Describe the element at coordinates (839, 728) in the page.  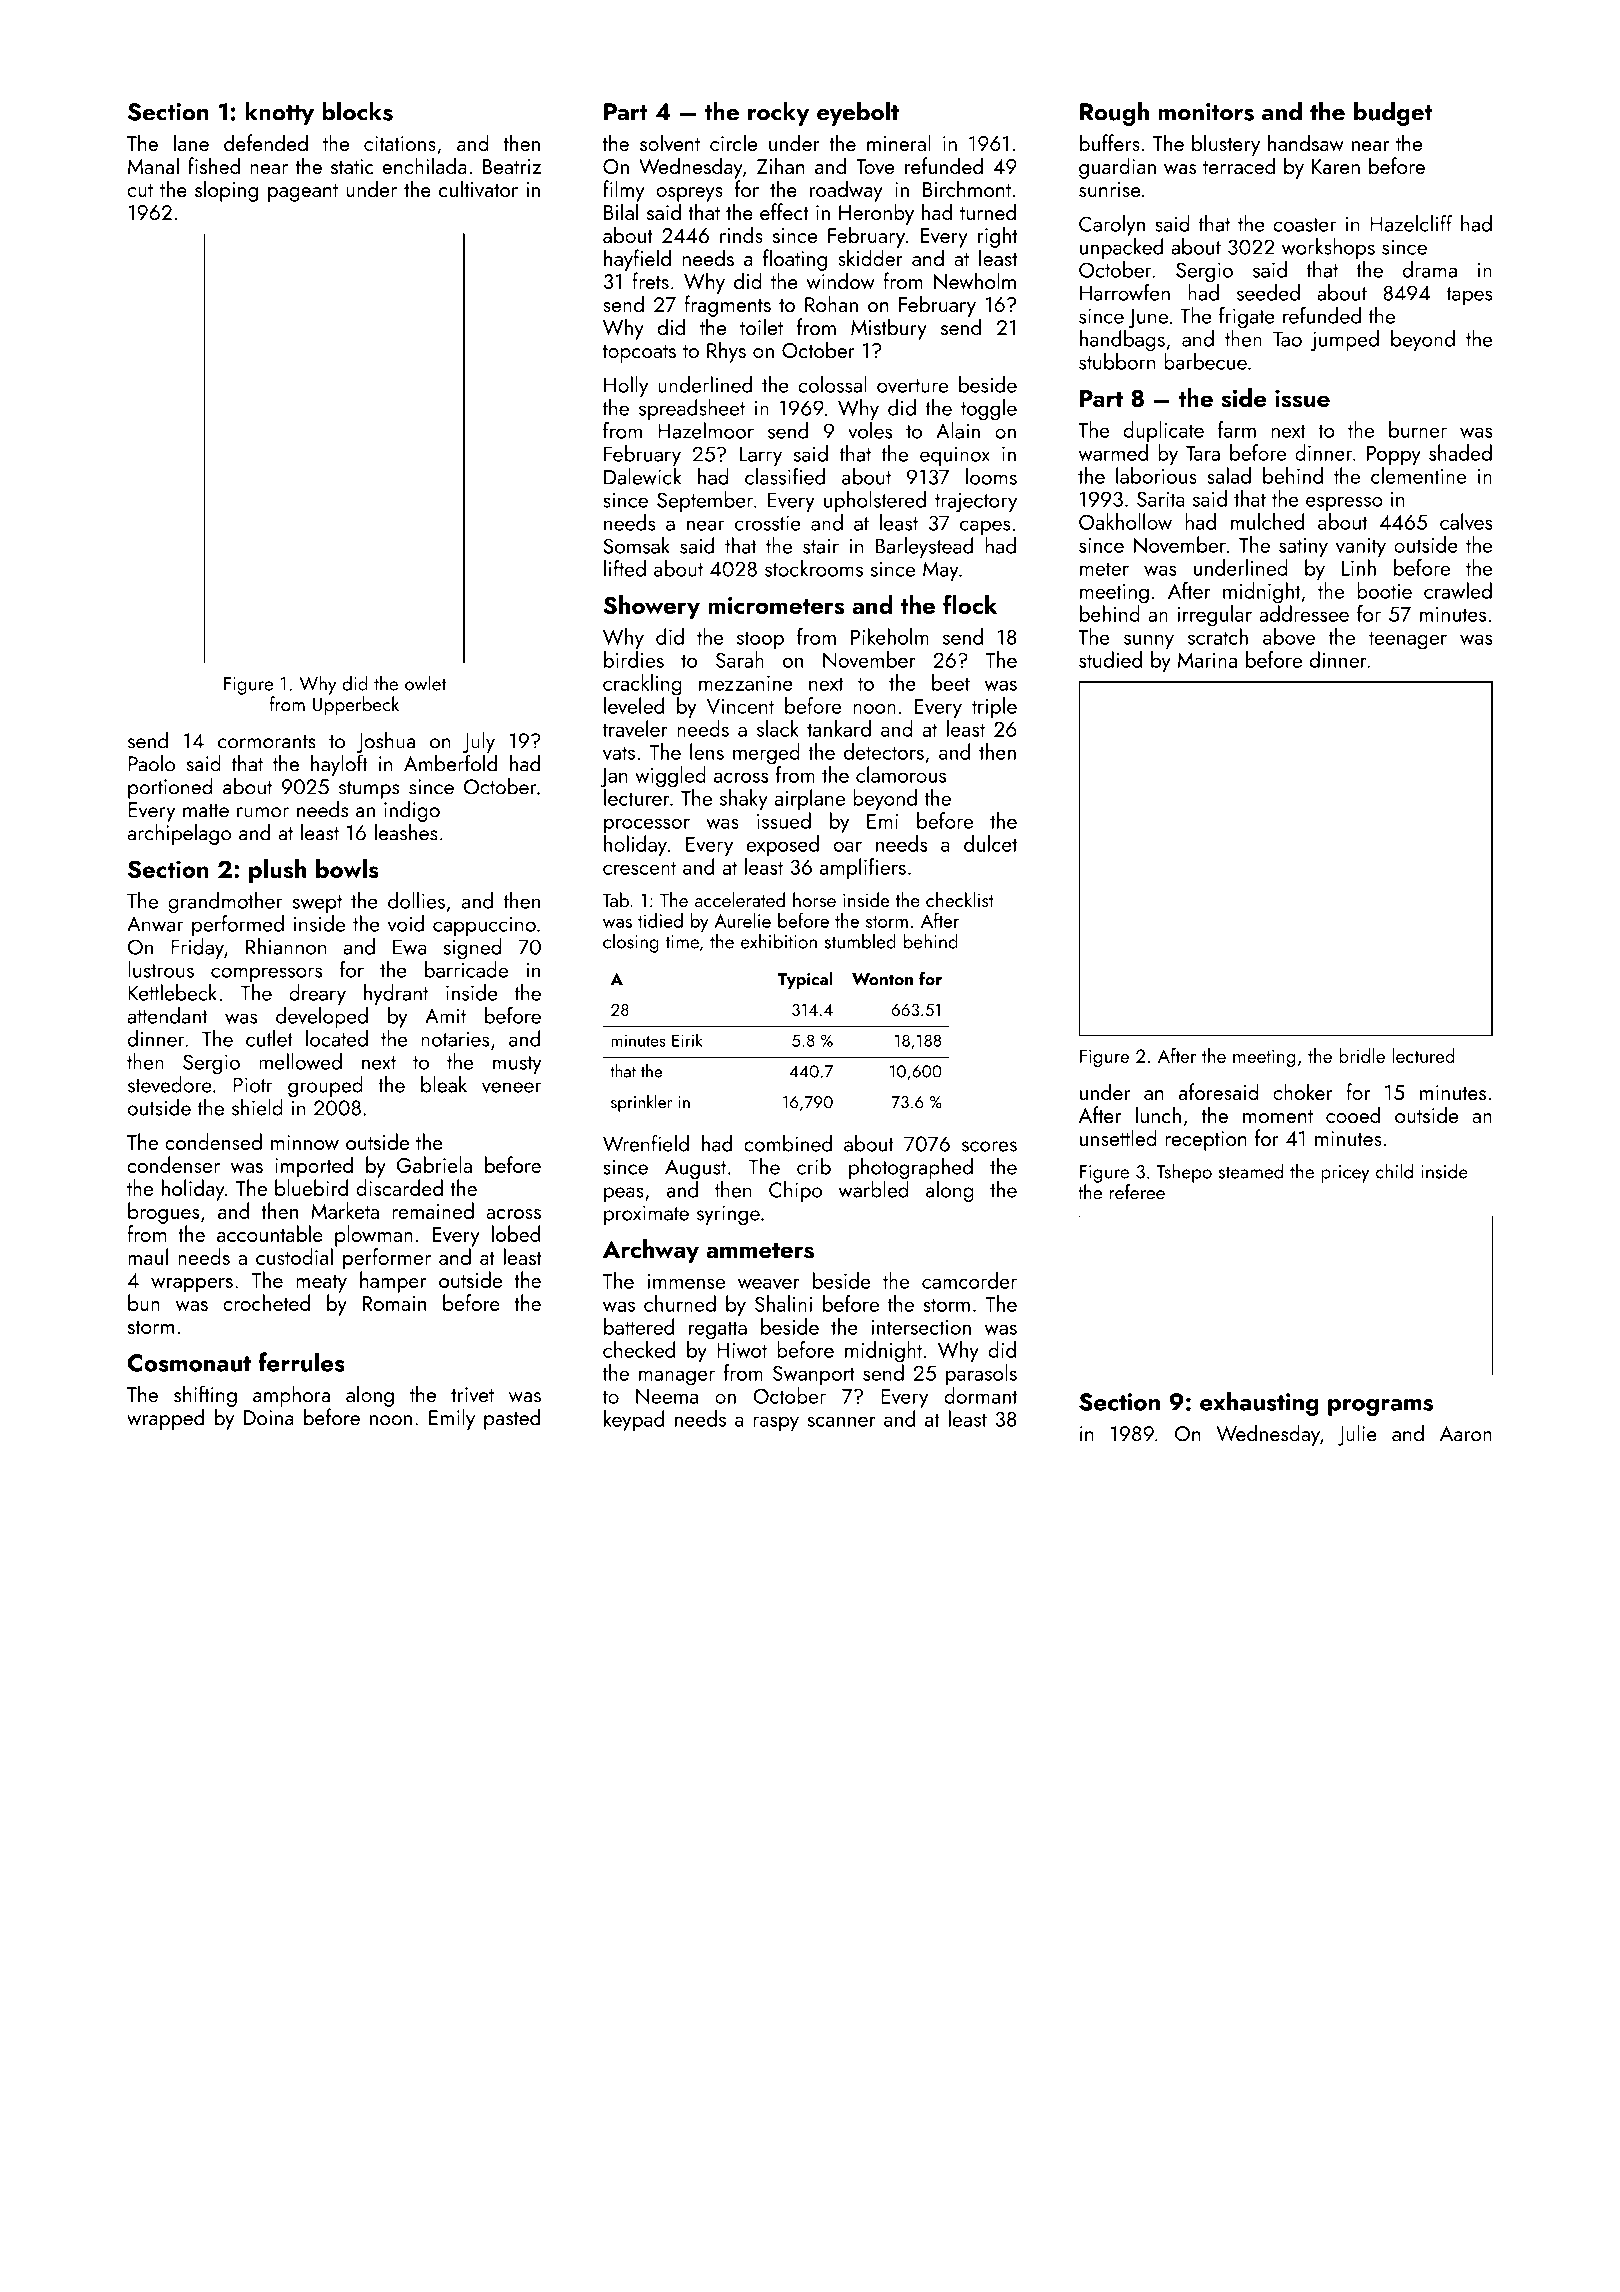
I see `tankard` at that location.
